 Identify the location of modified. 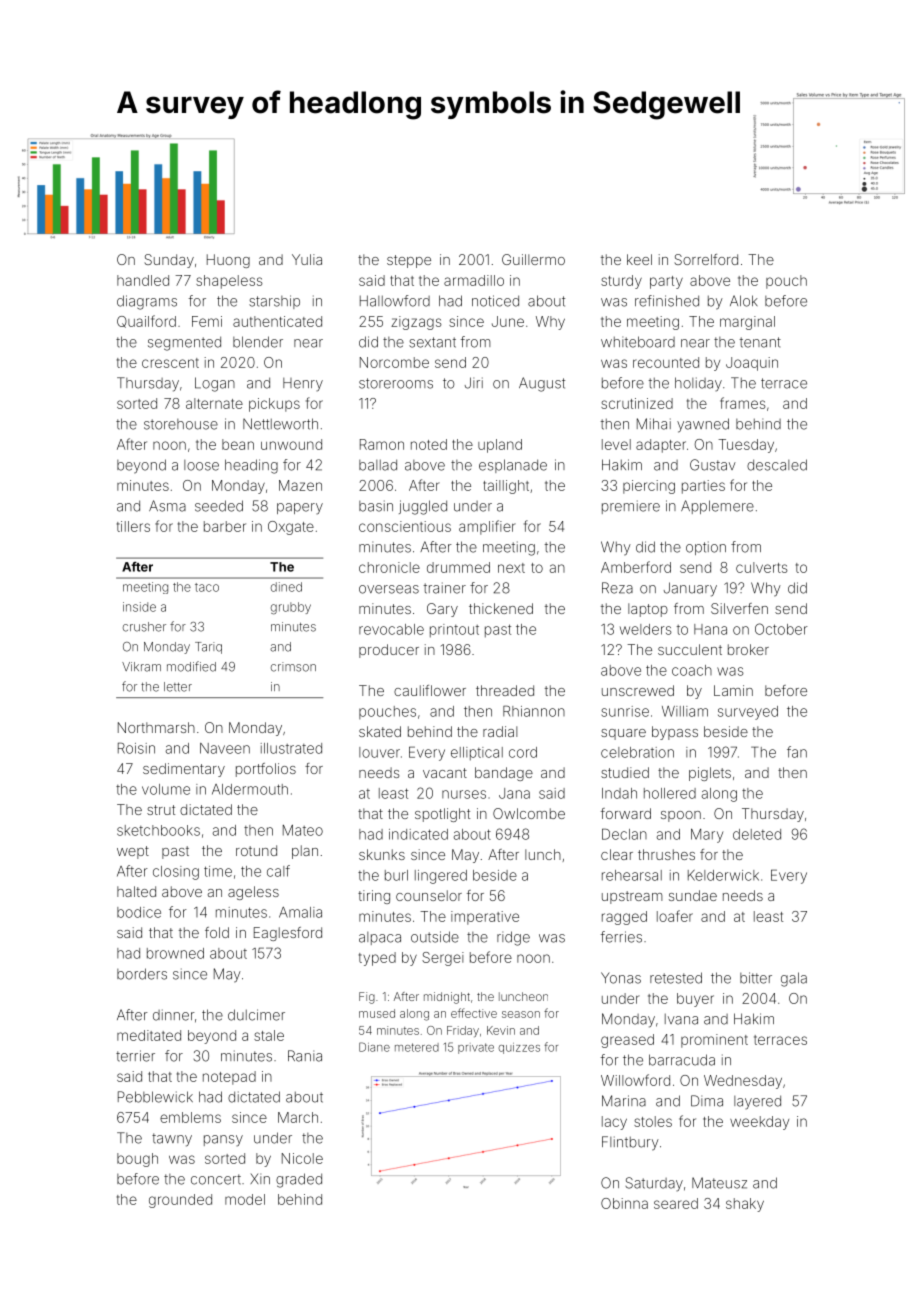
(191, 666).
